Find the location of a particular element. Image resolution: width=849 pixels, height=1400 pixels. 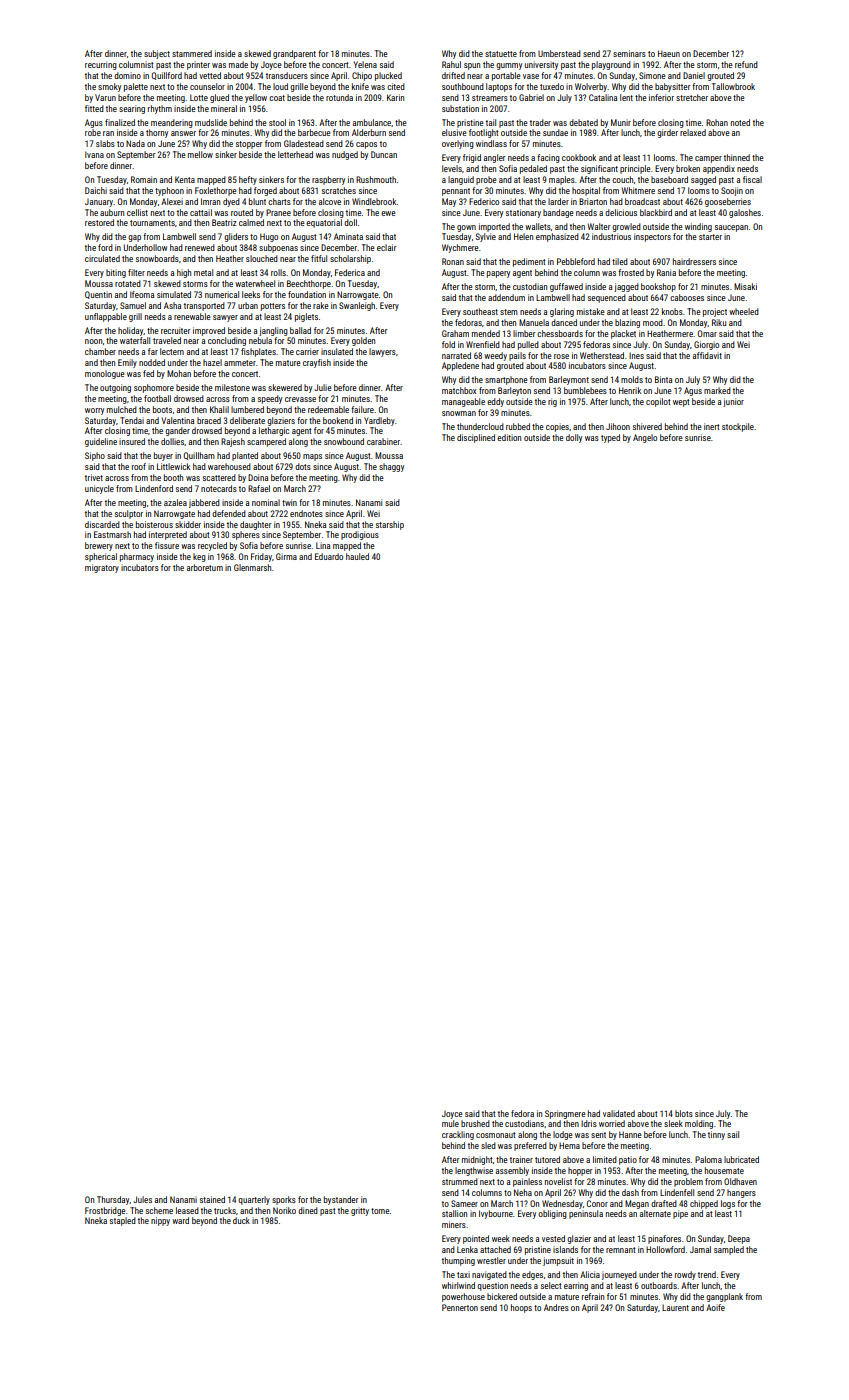

recurring is located at coordinates (101, 65).
